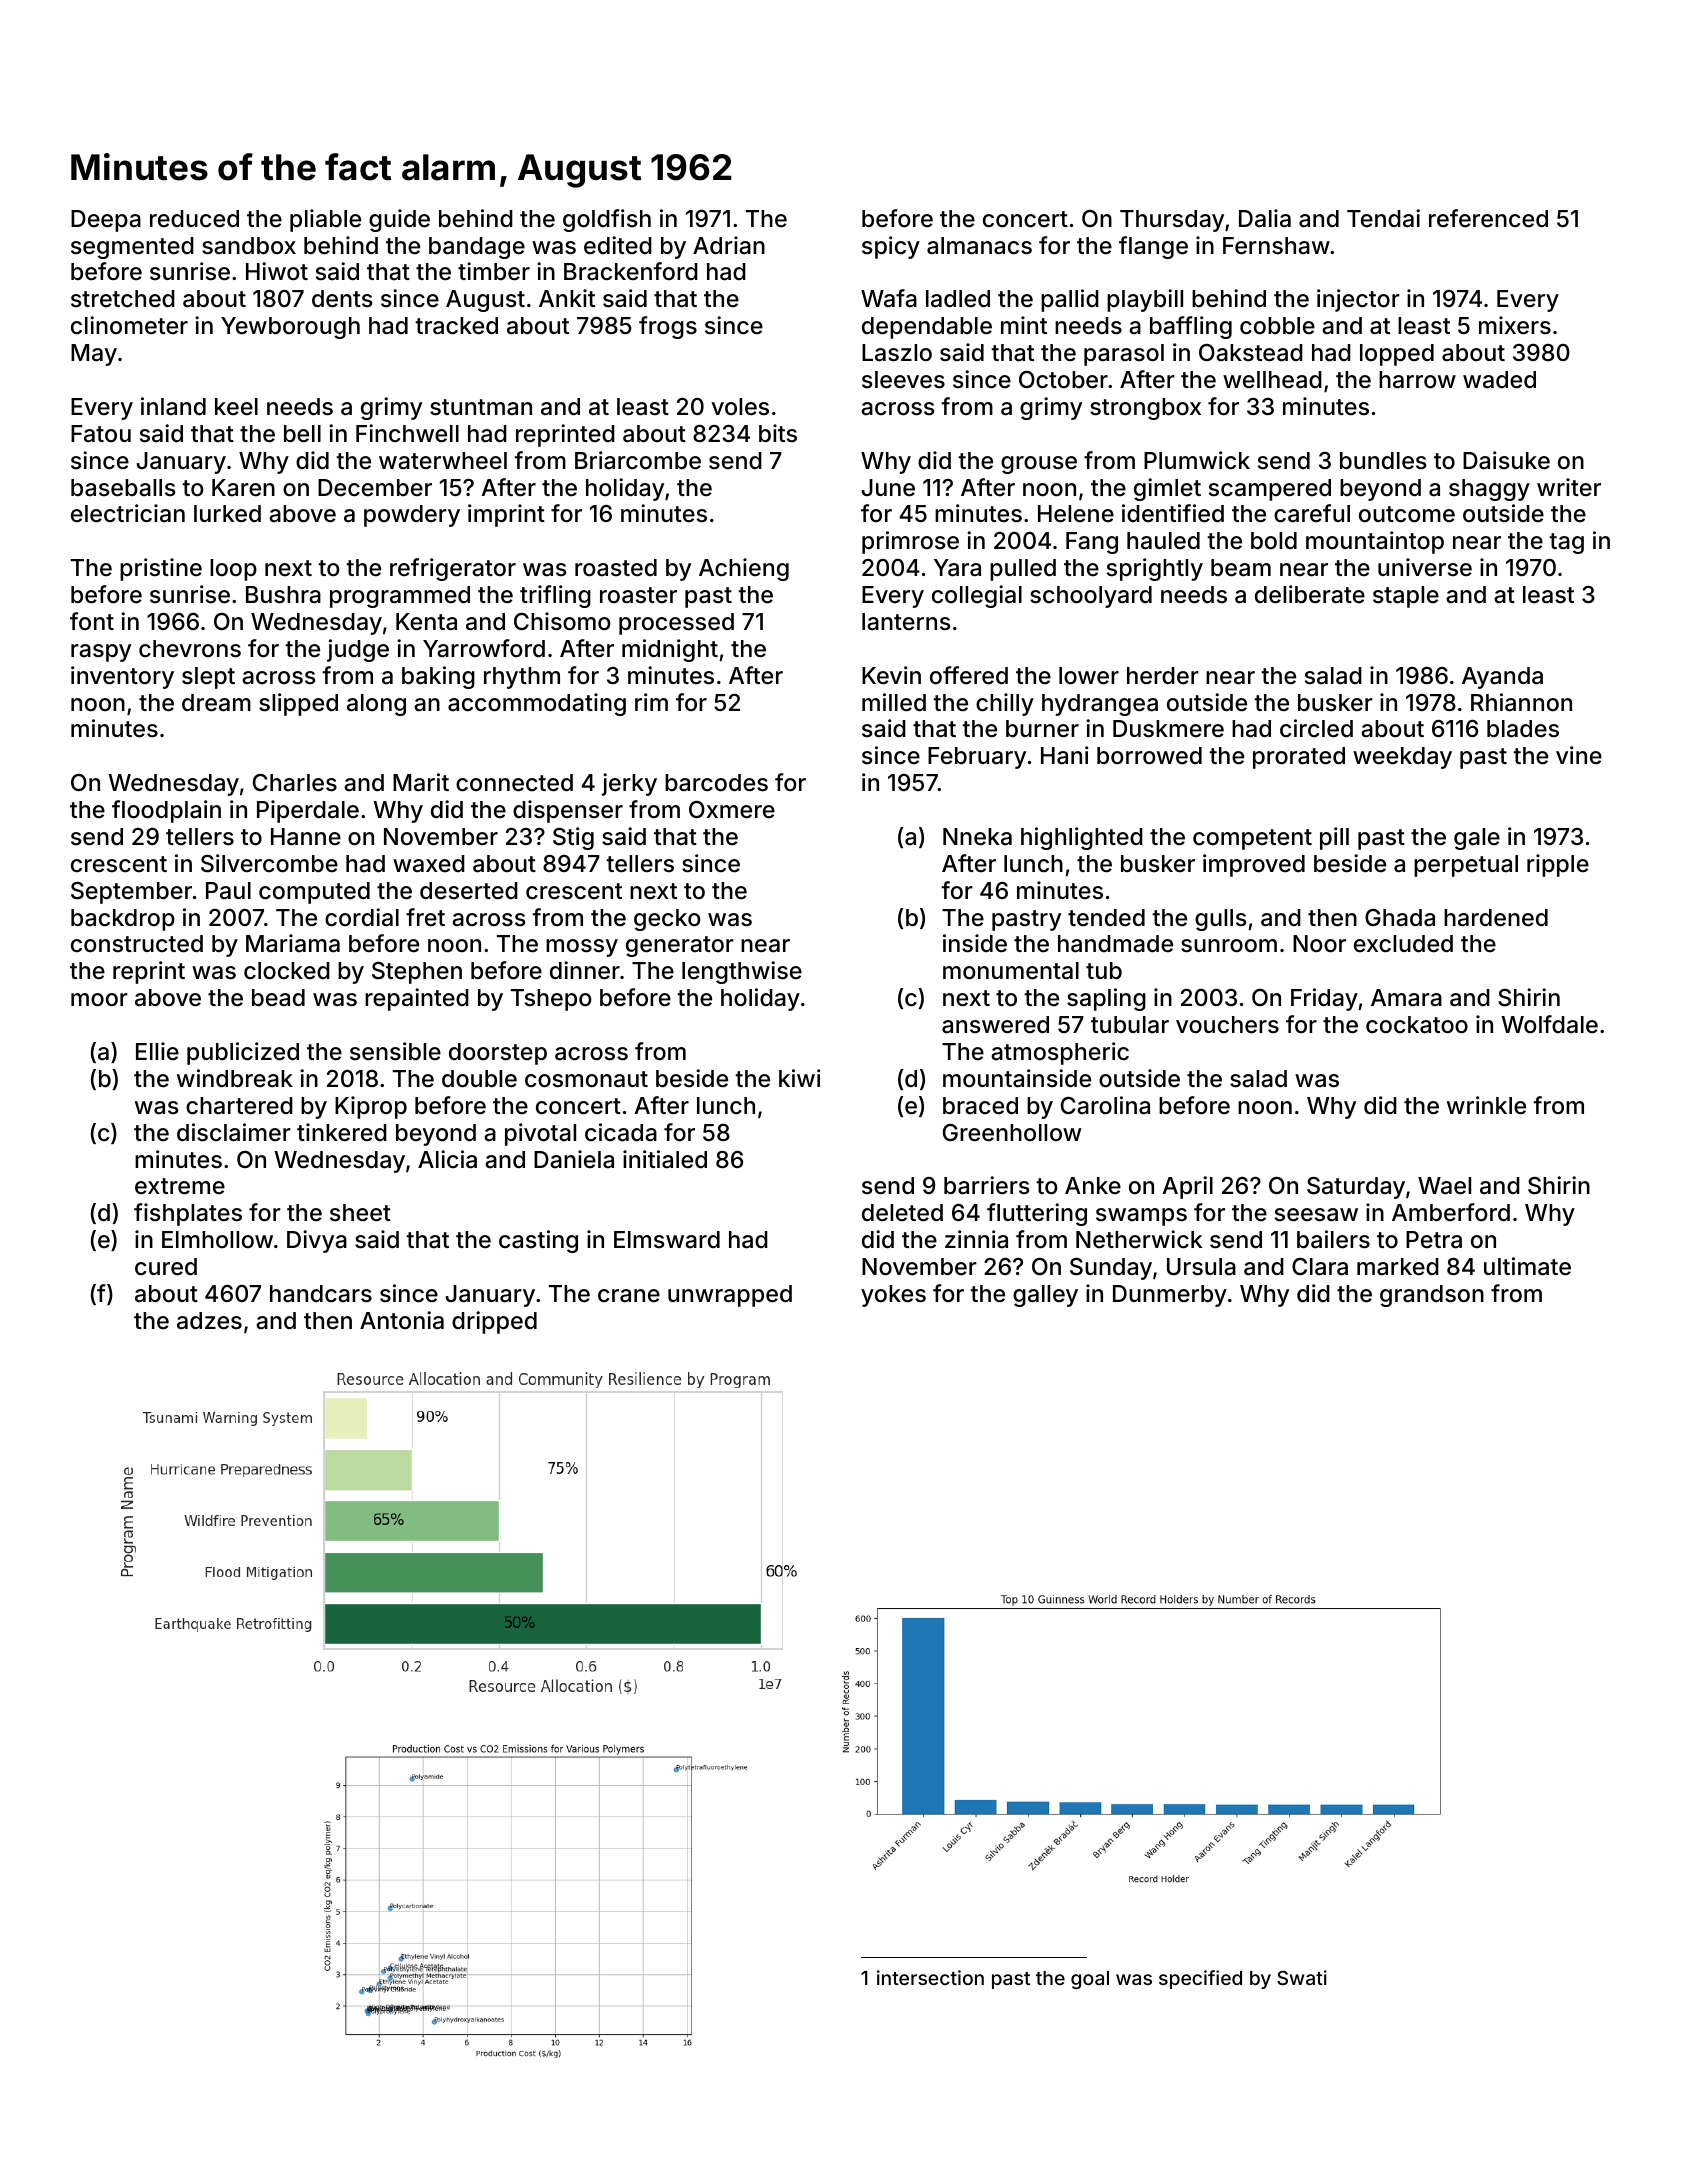 The width and height of the document is (1683, 2178). I want to click on gulls, so click(1221, 920).
